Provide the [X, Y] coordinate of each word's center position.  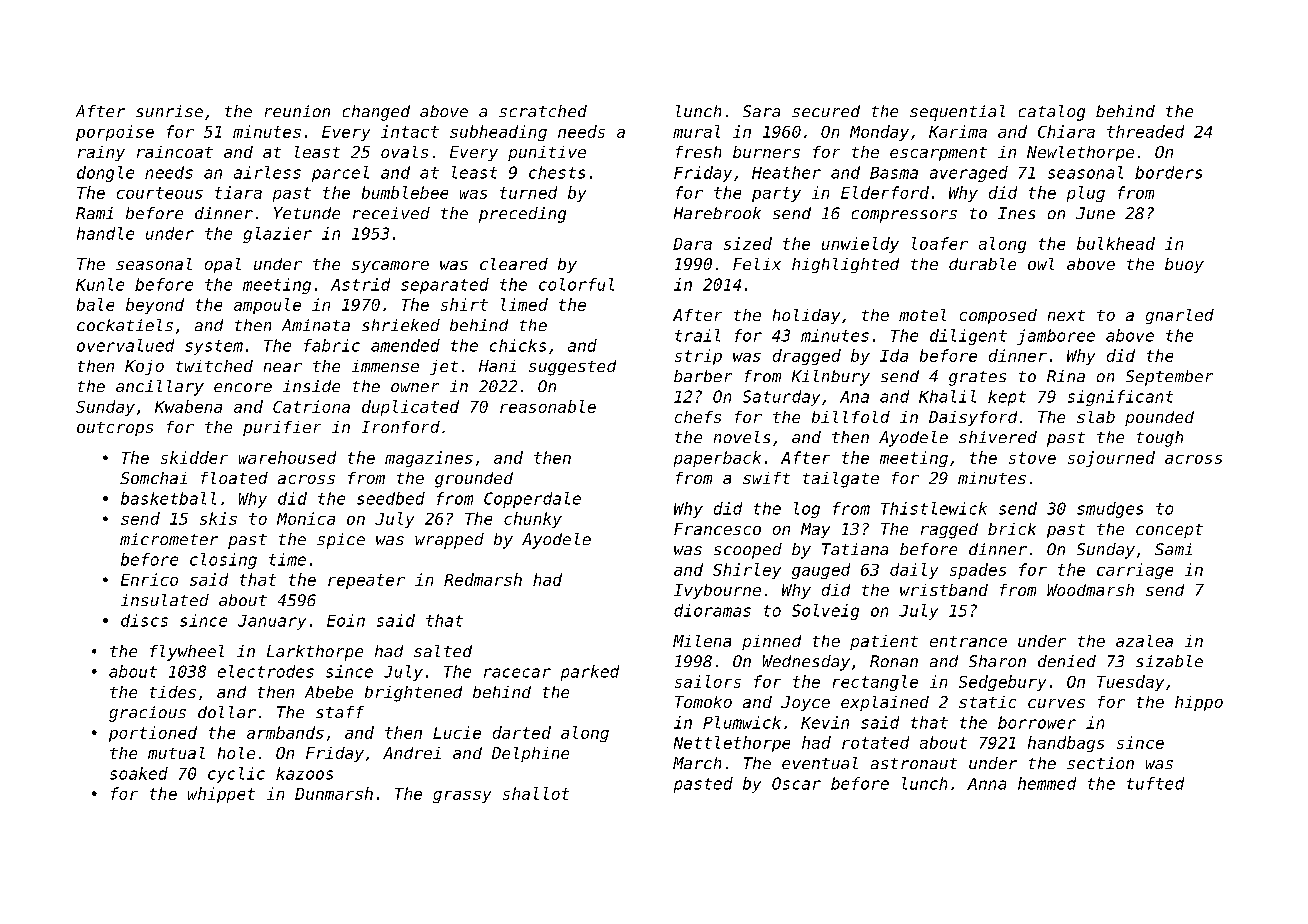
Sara [761, 111]
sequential [957, 113]
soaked [139, 773]
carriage [1135, 571]
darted [522, 732]
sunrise [169, 111]
